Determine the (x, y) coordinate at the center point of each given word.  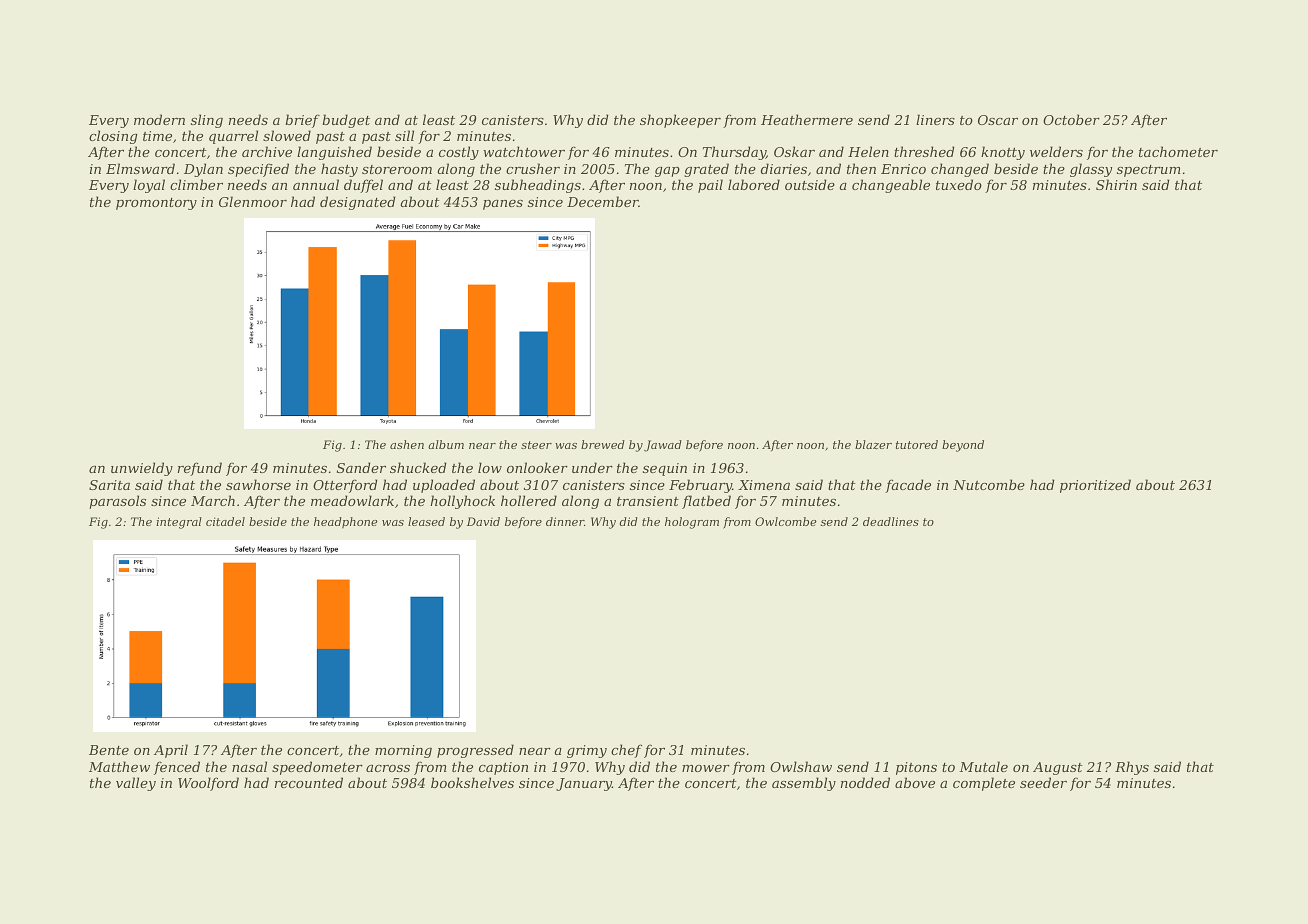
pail (710, 186)
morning (403, 751)
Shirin (1116, 184)
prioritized (1095, 486)
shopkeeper (680, 121)
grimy (587, 751)
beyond (963, 446)
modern (159, 119)
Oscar (998, 120)
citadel (225, 521)
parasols (117, 502)
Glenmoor (253, 201)
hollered (529, 500)
